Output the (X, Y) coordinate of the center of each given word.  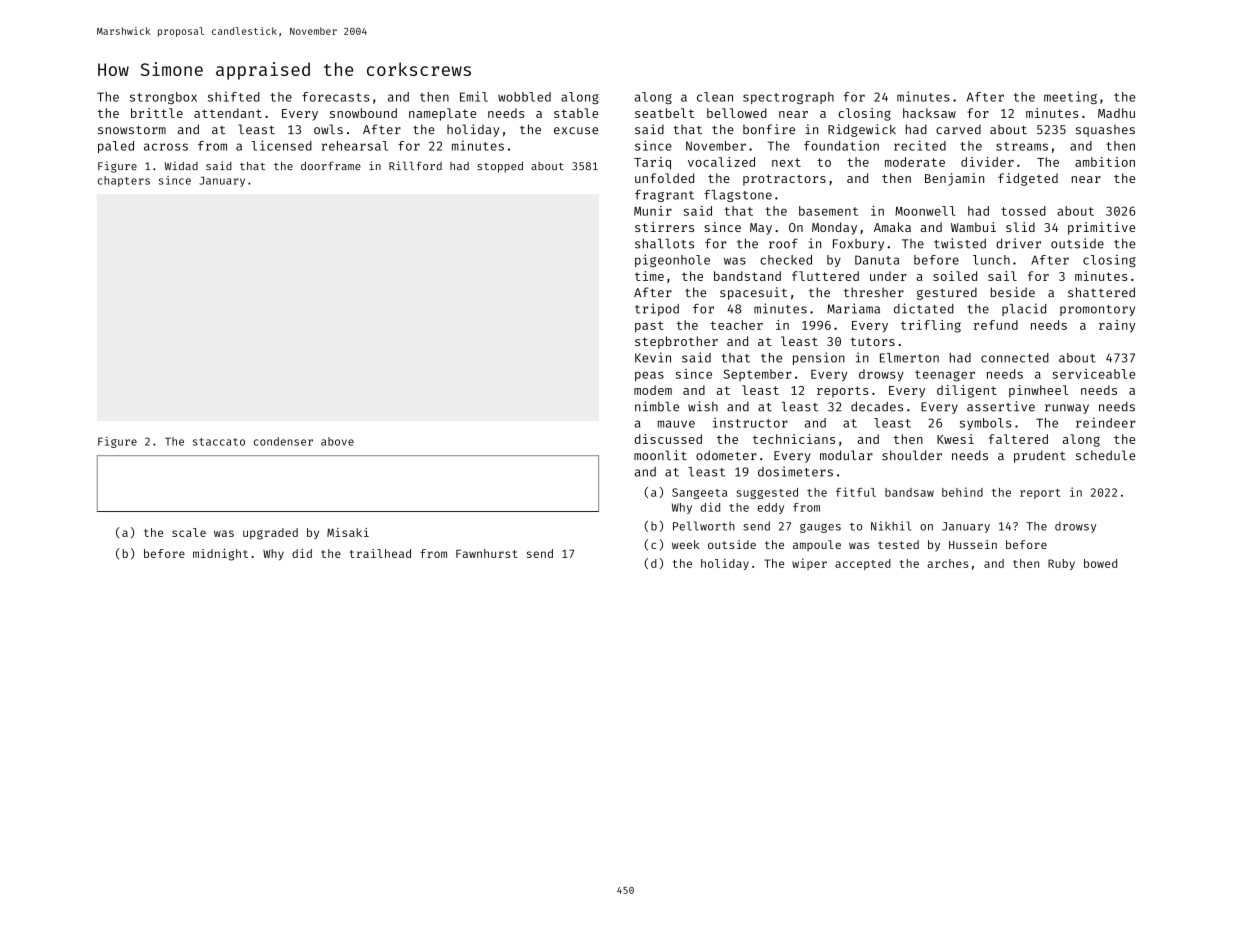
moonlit (660, 455)
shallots (664, 243)
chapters (124, 181)
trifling (931, 326)
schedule (1105, 455)
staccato (219, 442)
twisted (960, 243)
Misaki (348, 532)
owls (328, 129)
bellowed (737, 113)
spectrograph (788, 98)
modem (653, 390)
